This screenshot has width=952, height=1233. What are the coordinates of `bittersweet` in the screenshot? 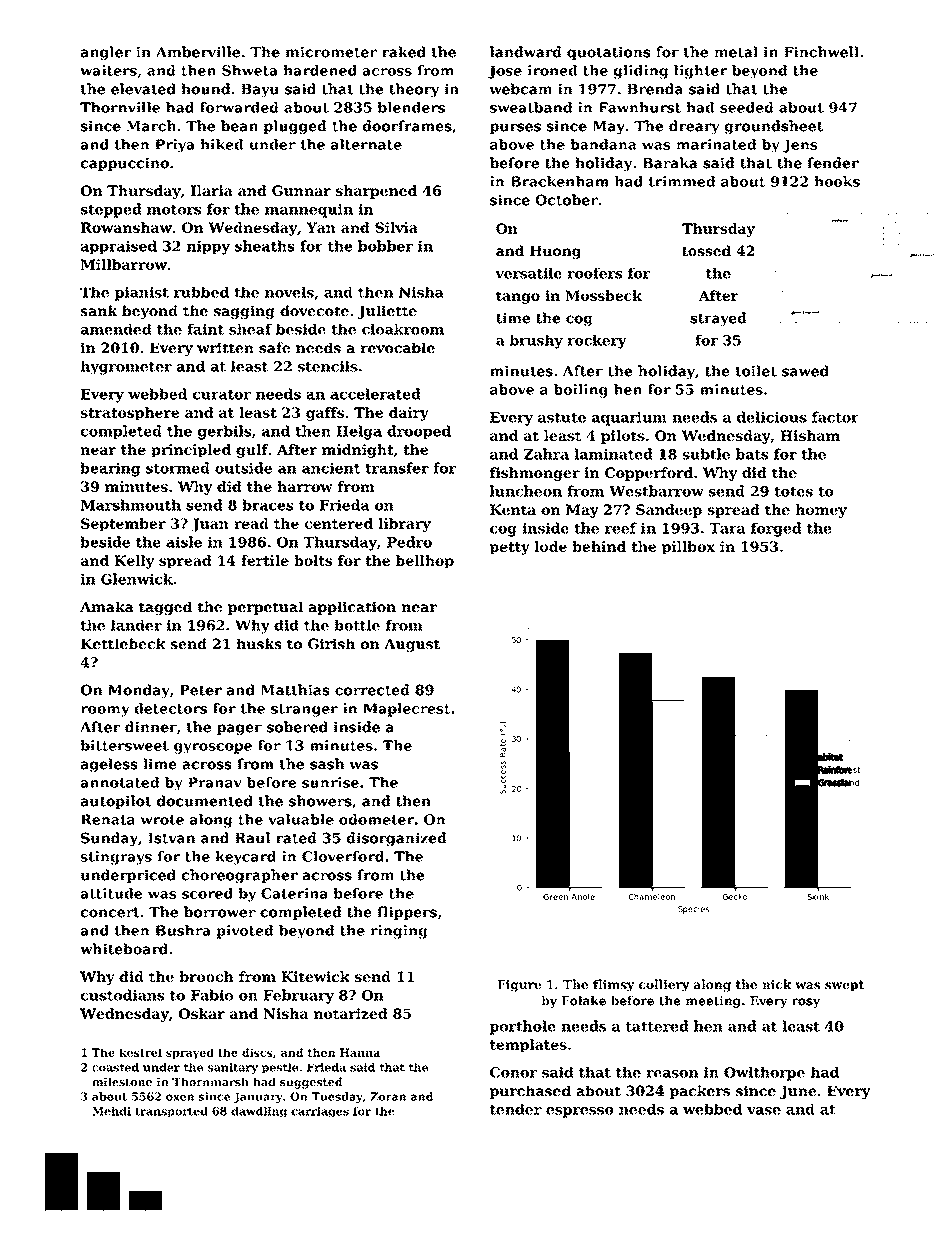 It's located at (124, 745).
